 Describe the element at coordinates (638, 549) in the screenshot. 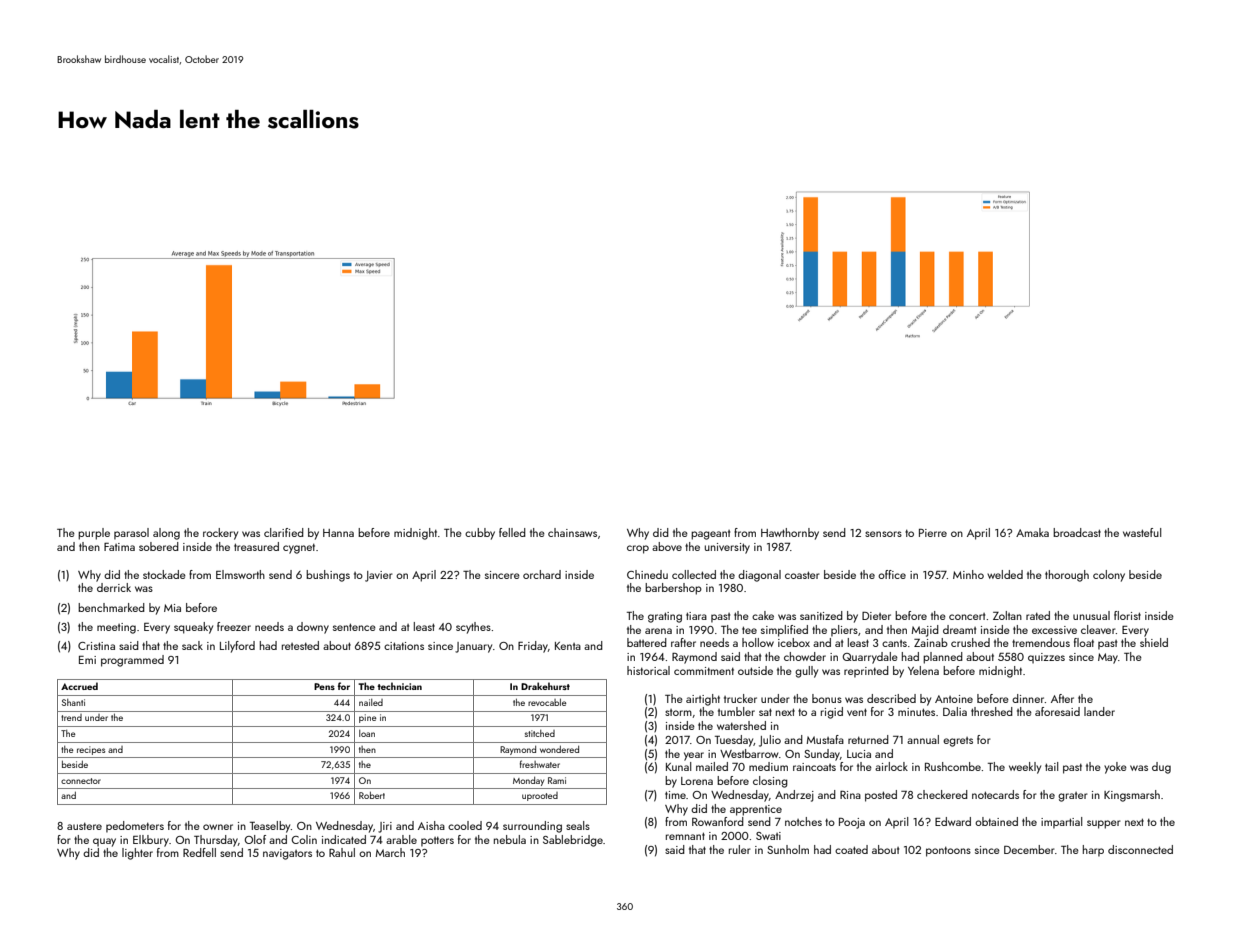

I see `crop` at that location.
